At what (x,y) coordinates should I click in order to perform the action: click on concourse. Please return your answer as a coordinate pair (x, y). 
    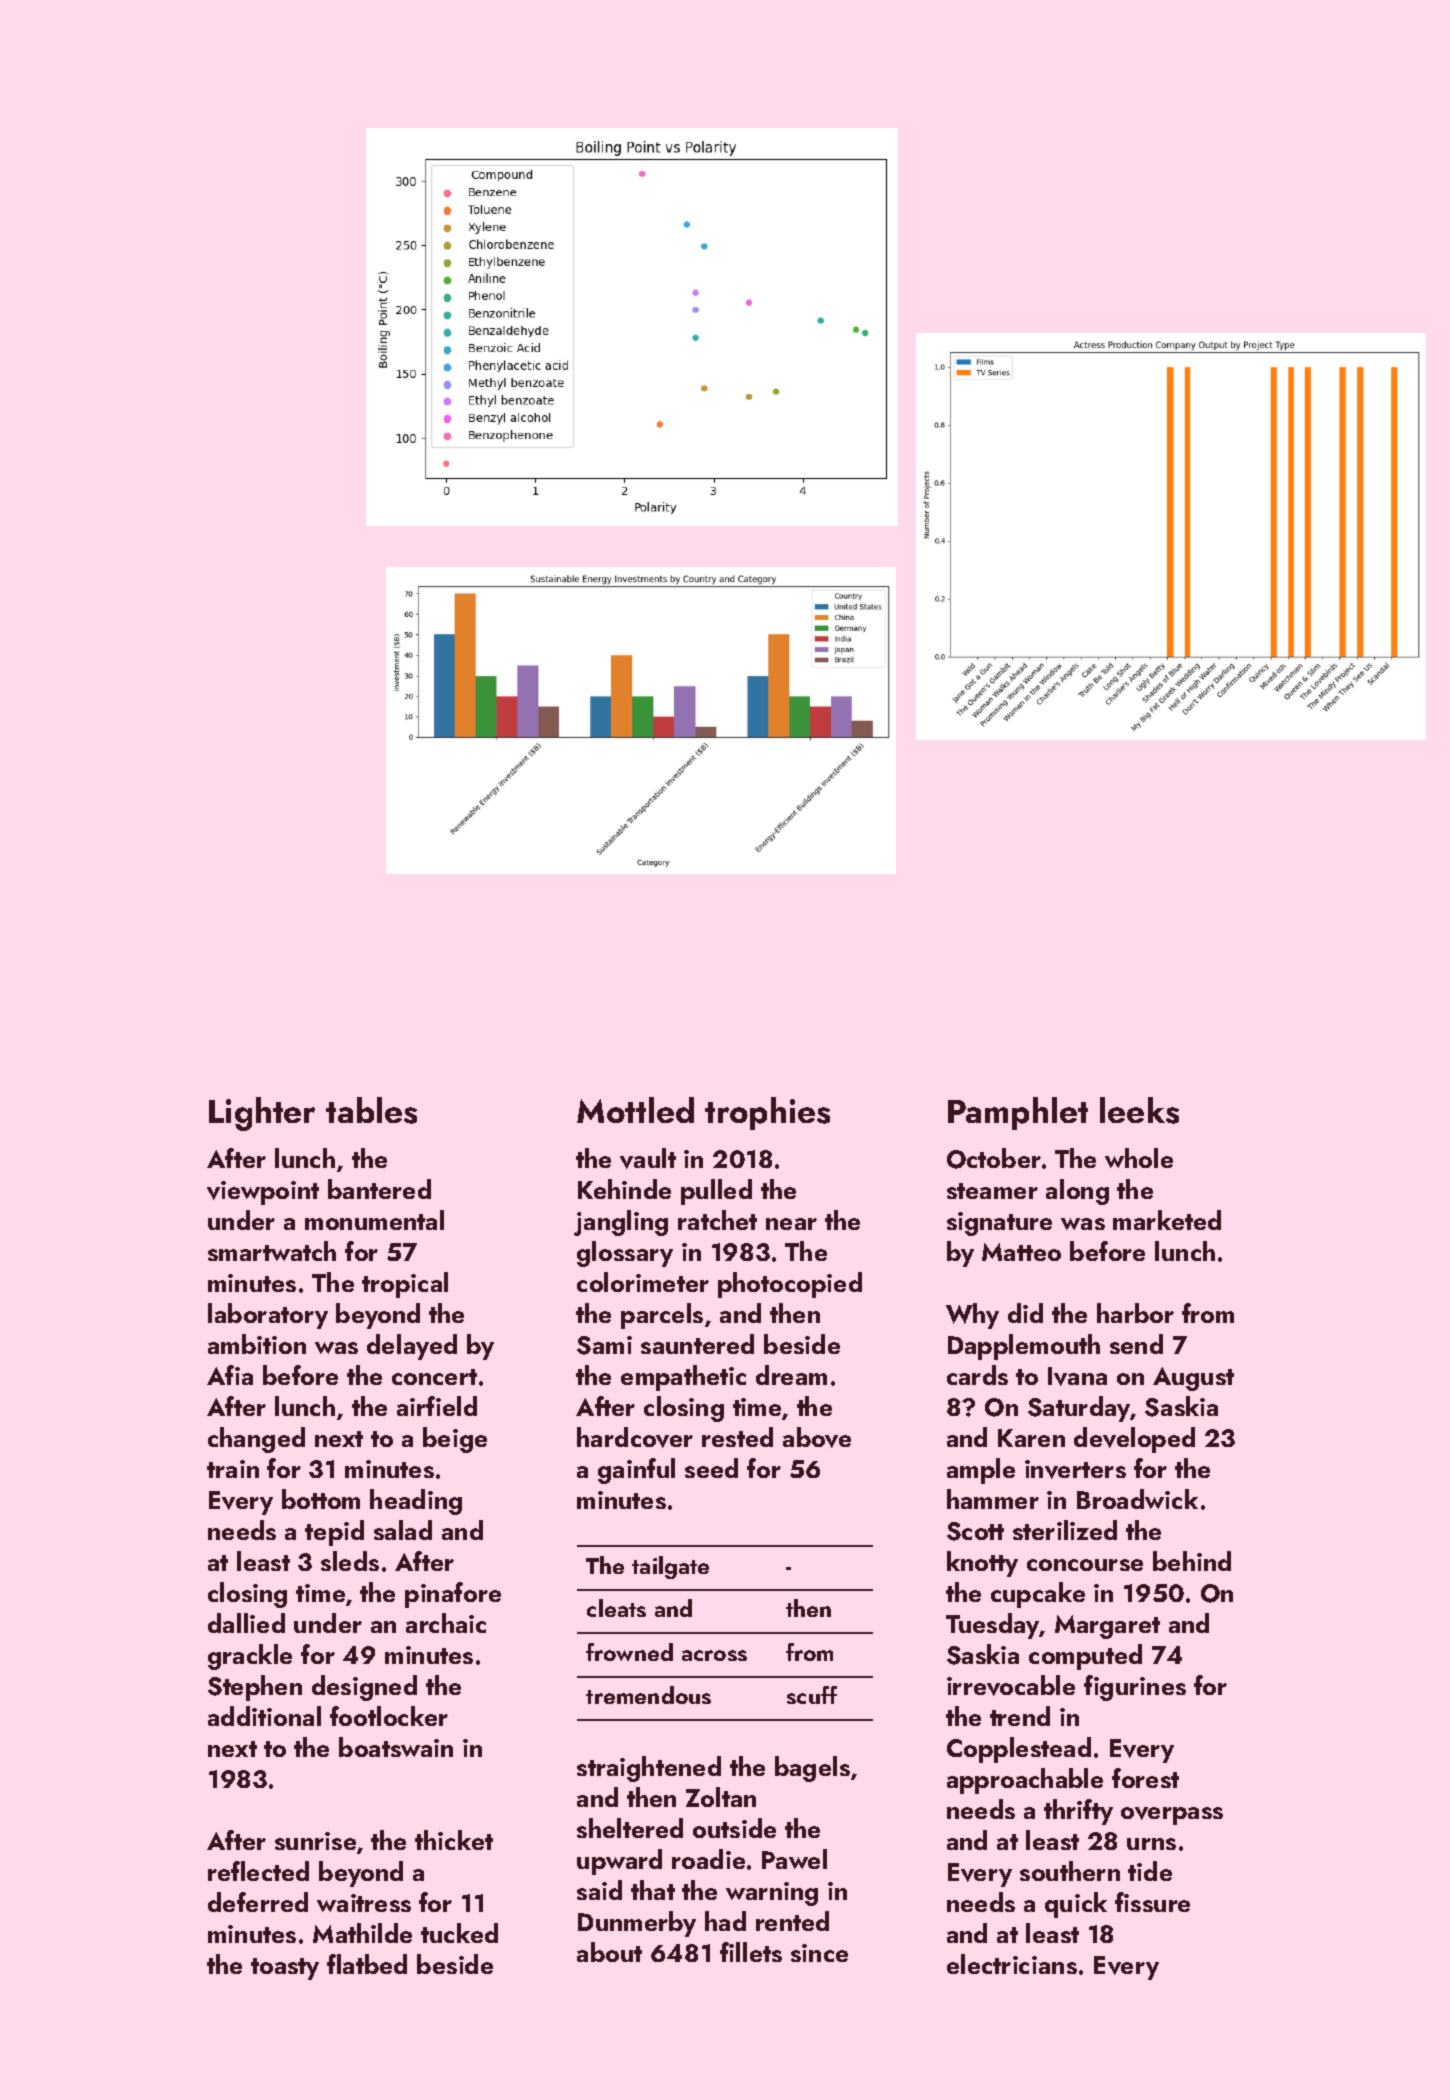
    Looking at the image, I should click on (1085, 1565).
